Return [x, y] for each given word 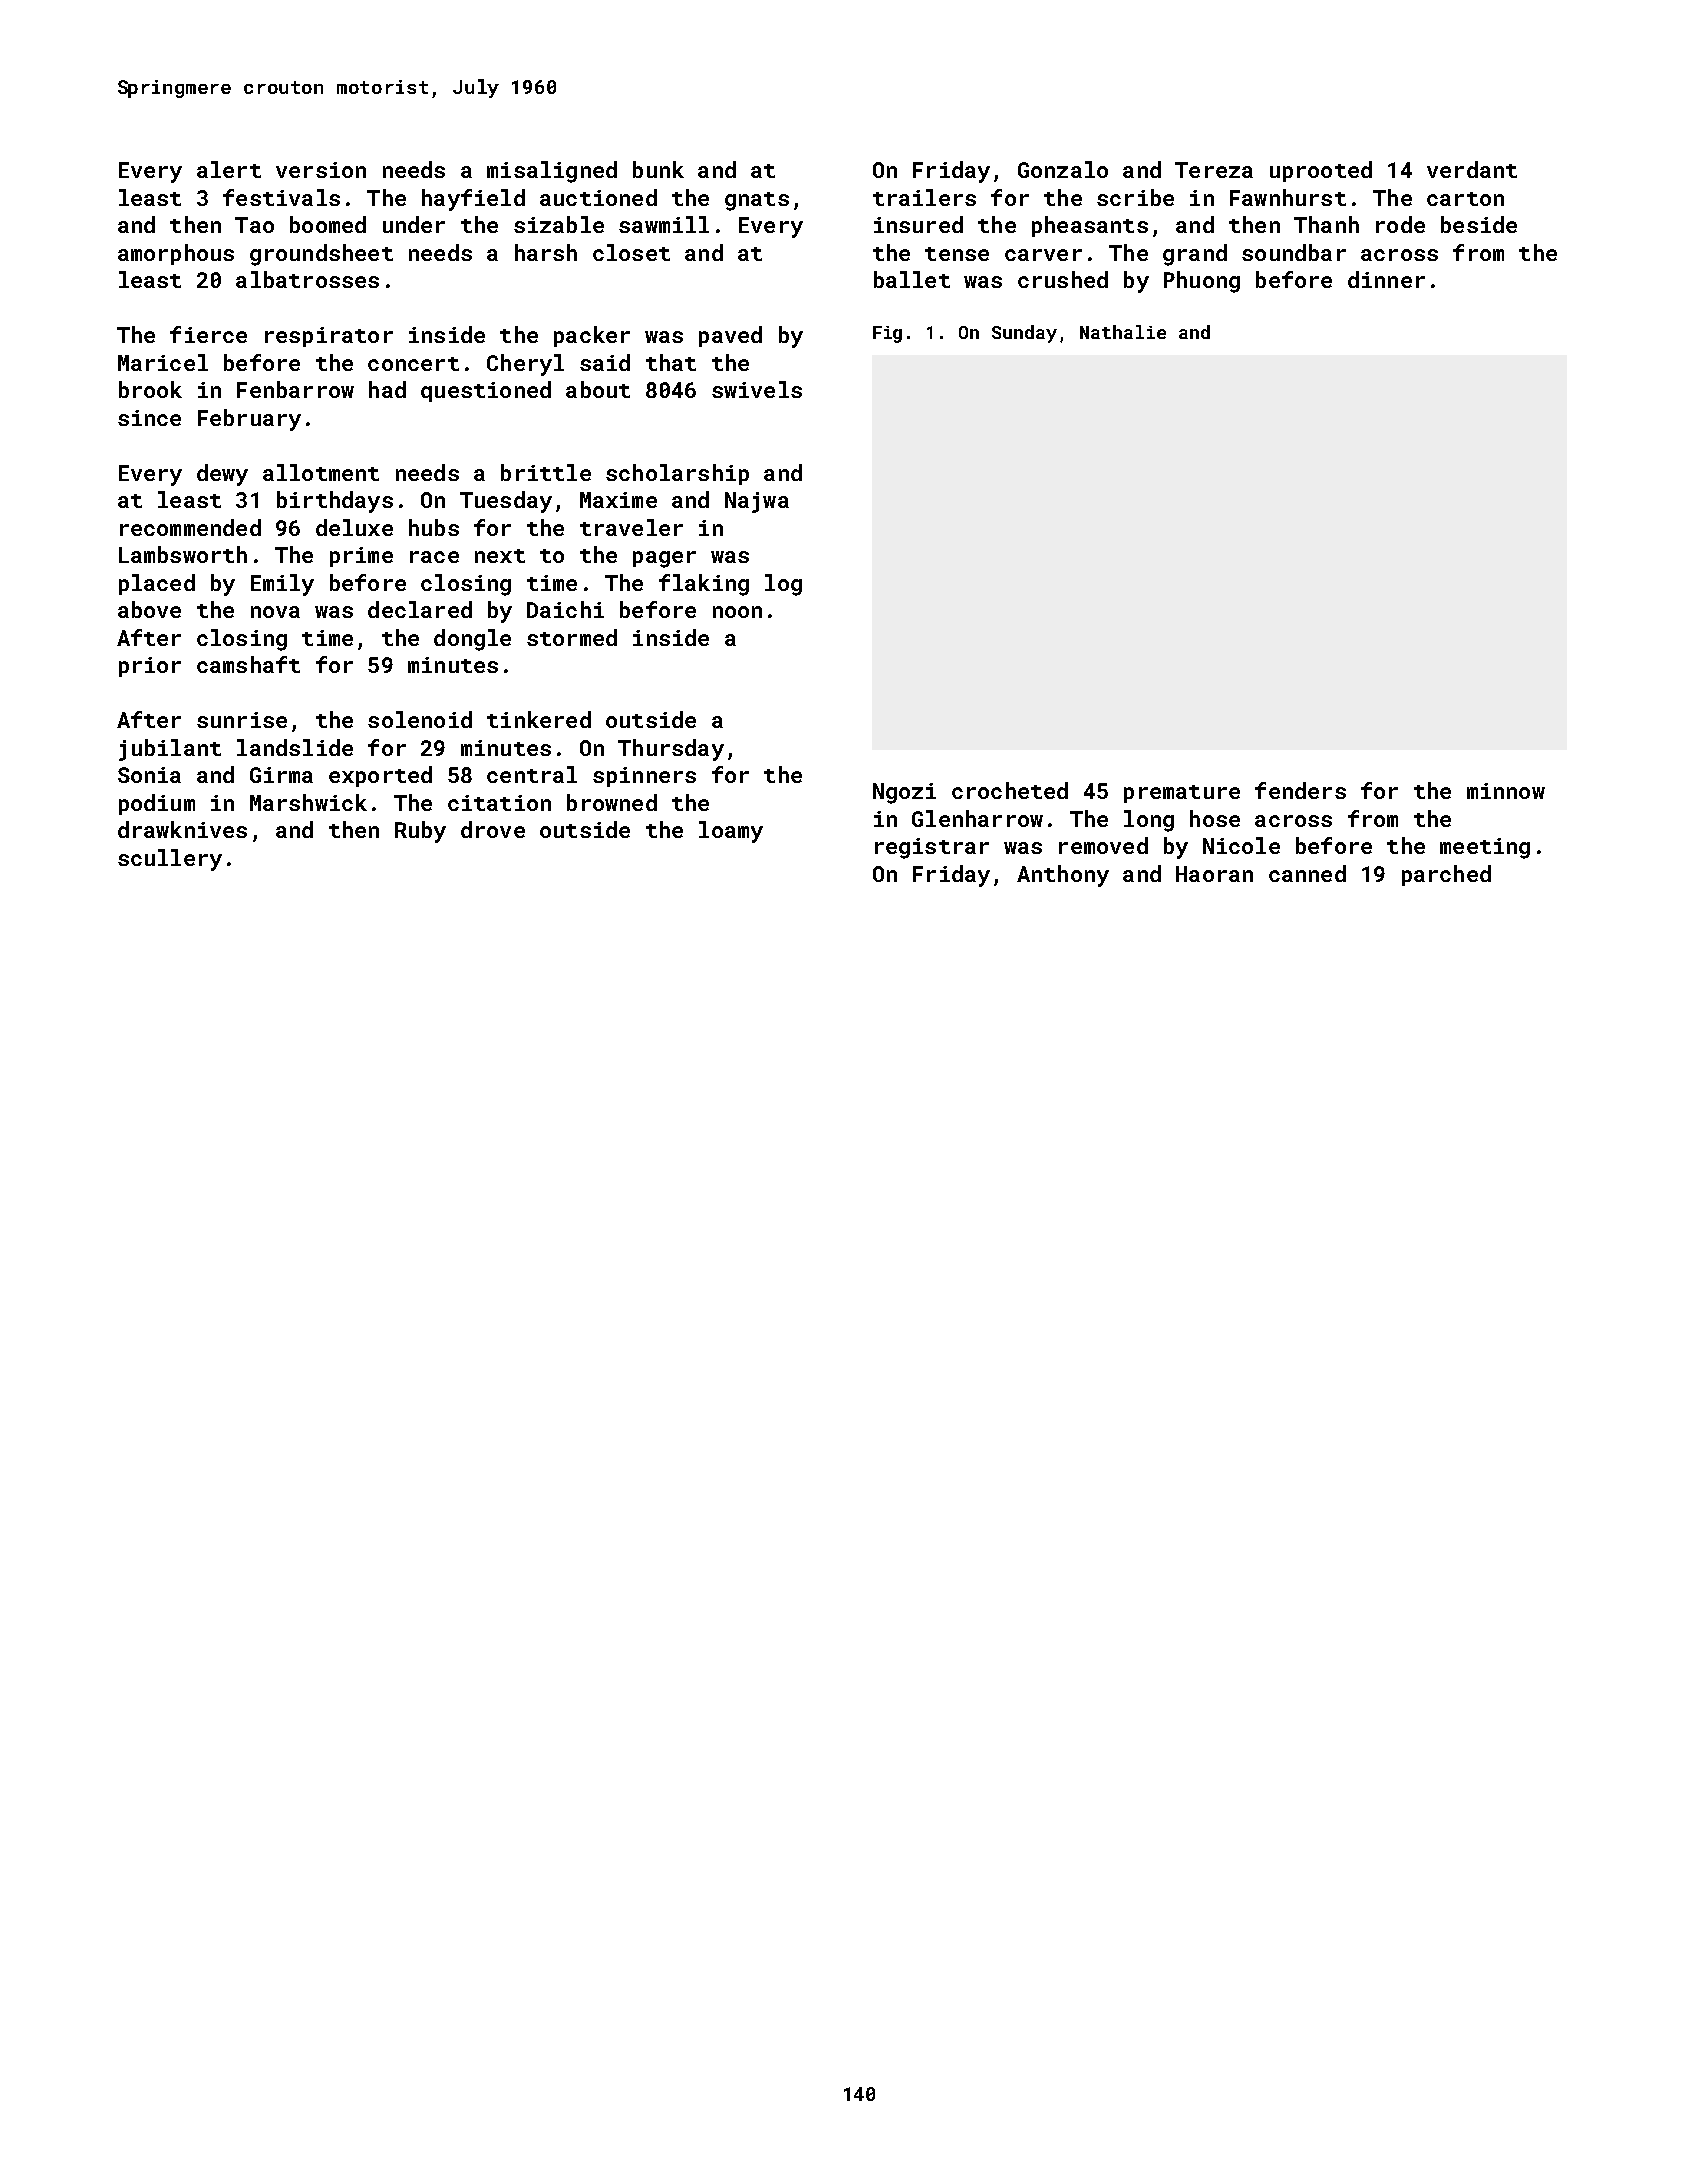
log [783, 585]
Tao [254, 225]
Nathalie [1123, 332]
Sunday [1024, 334]
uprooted [1321, 171]
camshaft [248, 664]
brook [150, 389]
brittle [546, 472]
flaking [704, 585]
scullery [170, 860]
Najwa [757, 502]
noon [737, 612]
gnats [757, 201]
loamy [731, 832]
